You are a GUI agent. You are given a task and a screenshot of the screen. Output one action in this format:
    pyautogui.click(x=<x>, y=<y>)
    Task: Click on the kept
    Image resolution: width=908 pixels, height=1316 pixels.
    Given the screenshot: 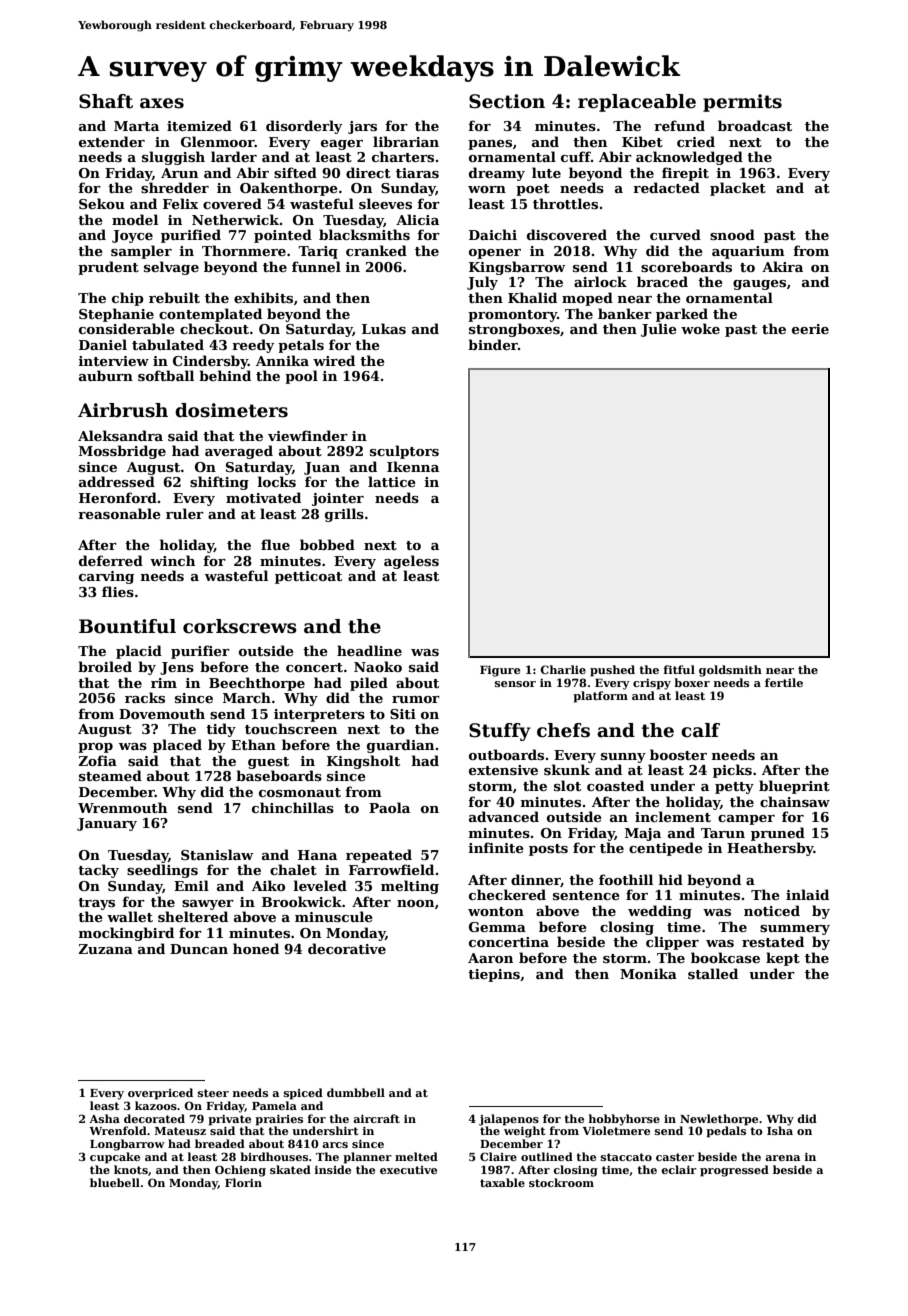 What is the action you would take?
    pyautogui.click(x=783, y=959)
